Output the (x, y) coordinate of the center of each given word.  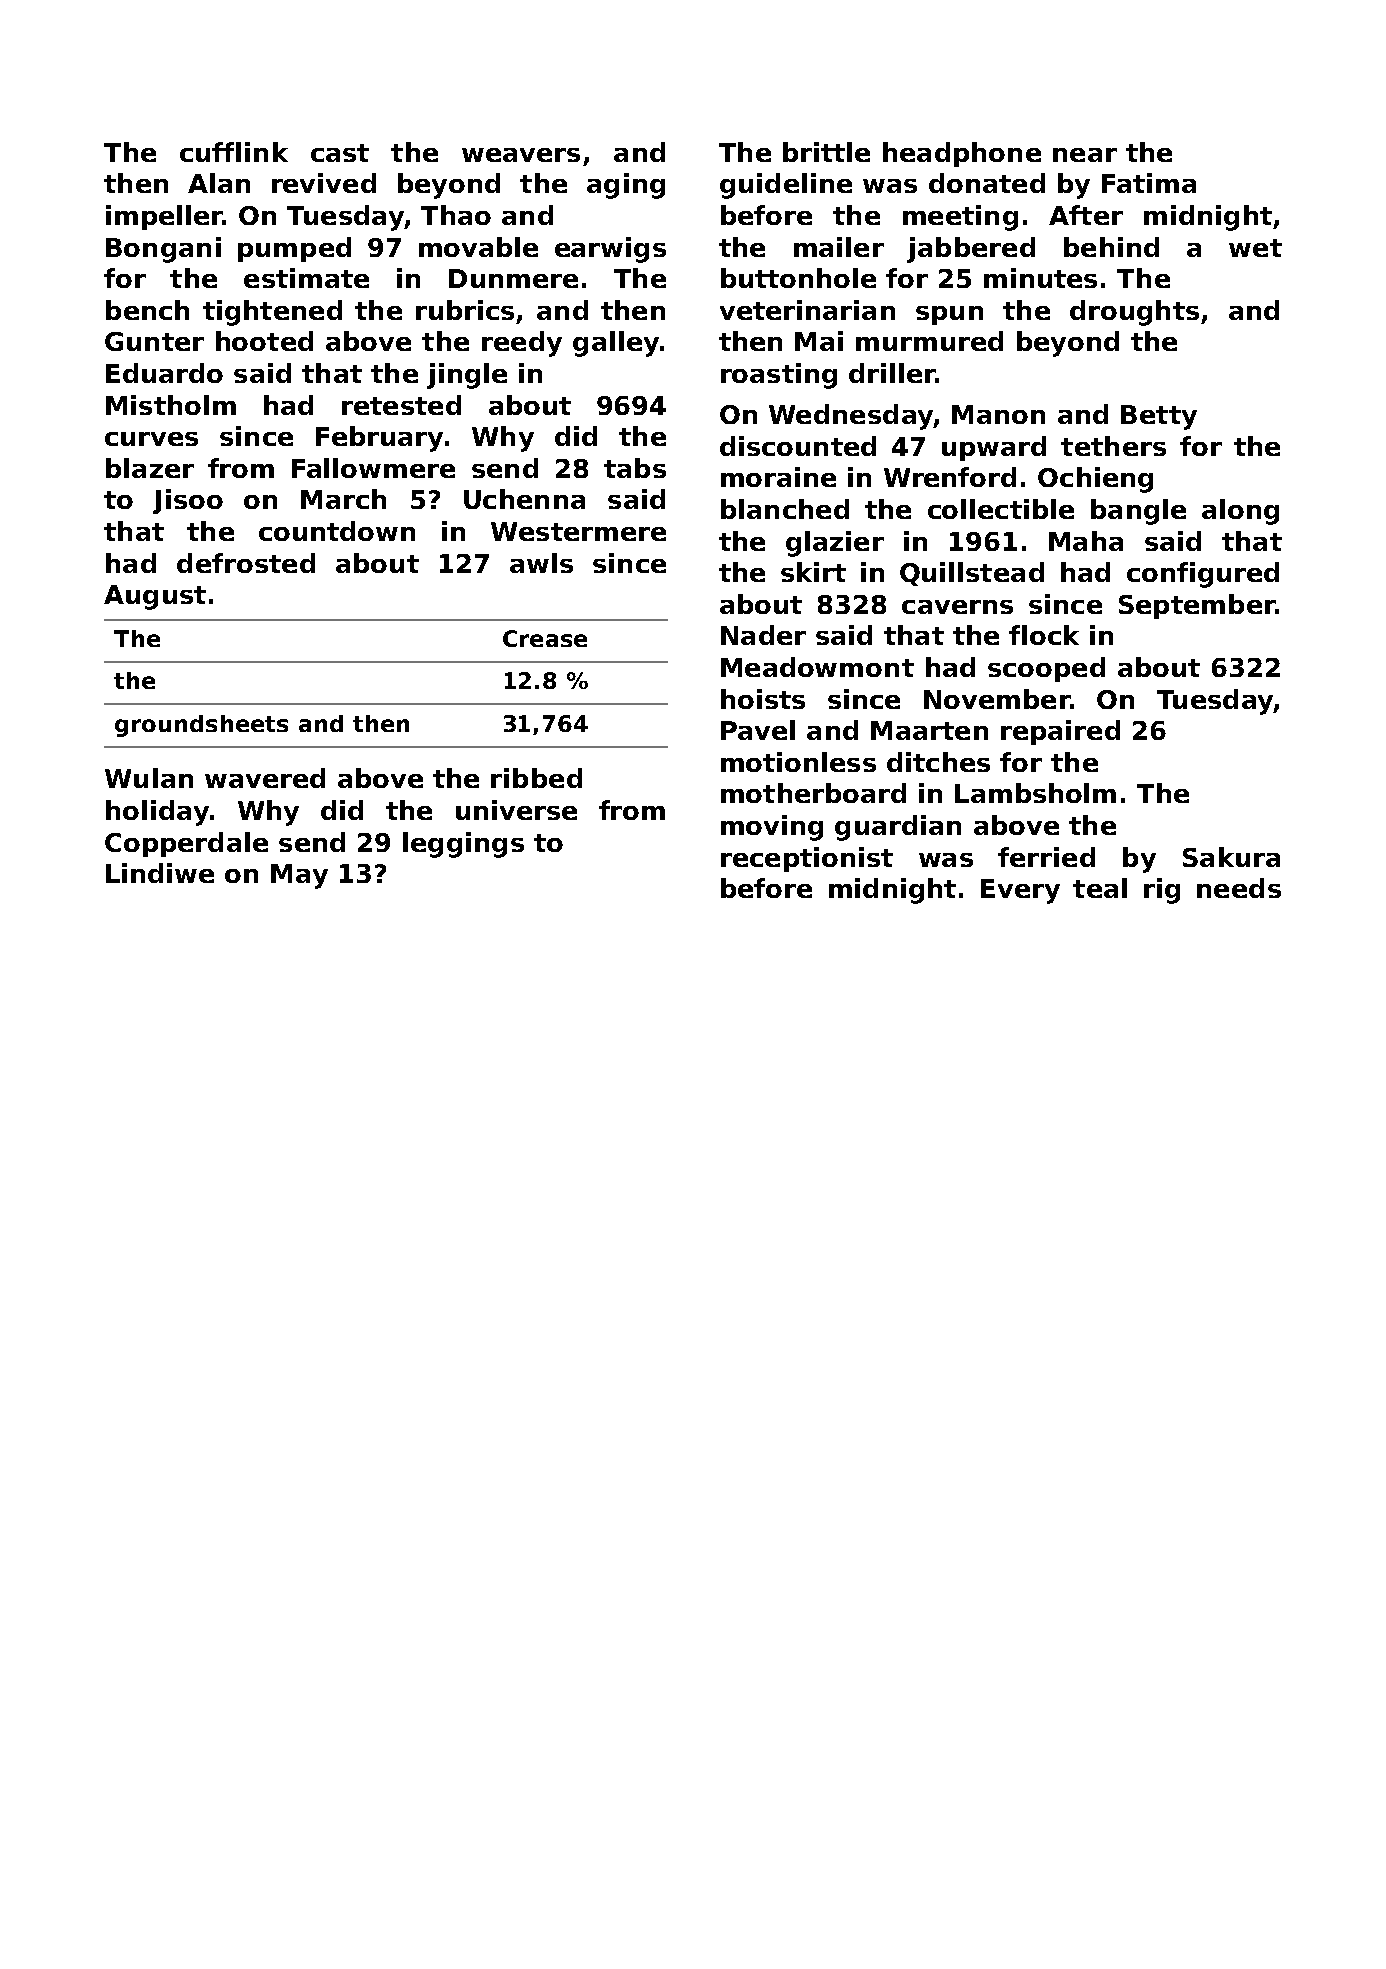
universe (516, 810)
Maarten (929, 730)
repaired (1060, 732)
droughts (1134, 313)
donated (987, 183)
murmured (929, 341)
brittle (826, 152)
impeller (164, 217)
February (379, 439)
